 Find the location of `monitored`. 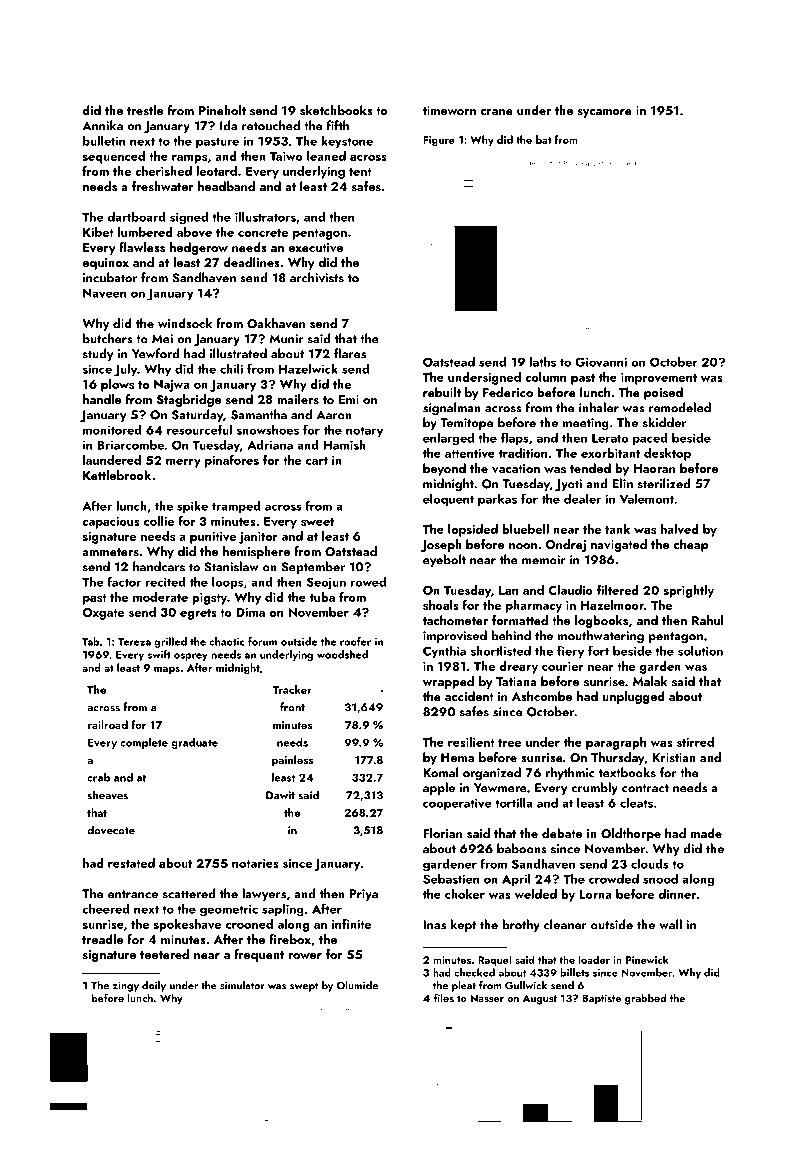

monitored is located at coordinates (112, 429).
